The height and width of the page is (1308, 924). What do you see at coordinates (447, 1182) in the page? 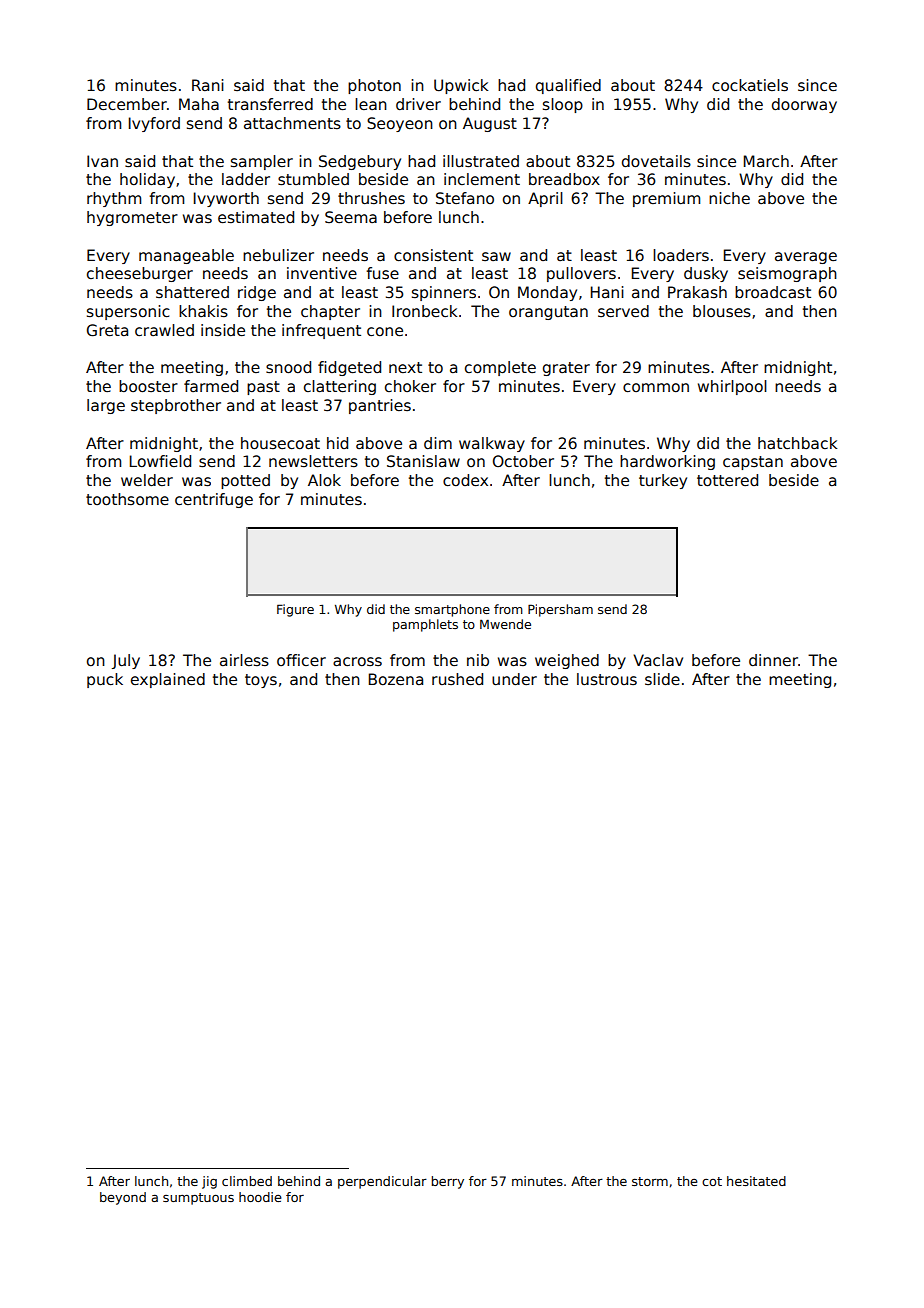
I see `berry` at bounding box center [447, 1182].
